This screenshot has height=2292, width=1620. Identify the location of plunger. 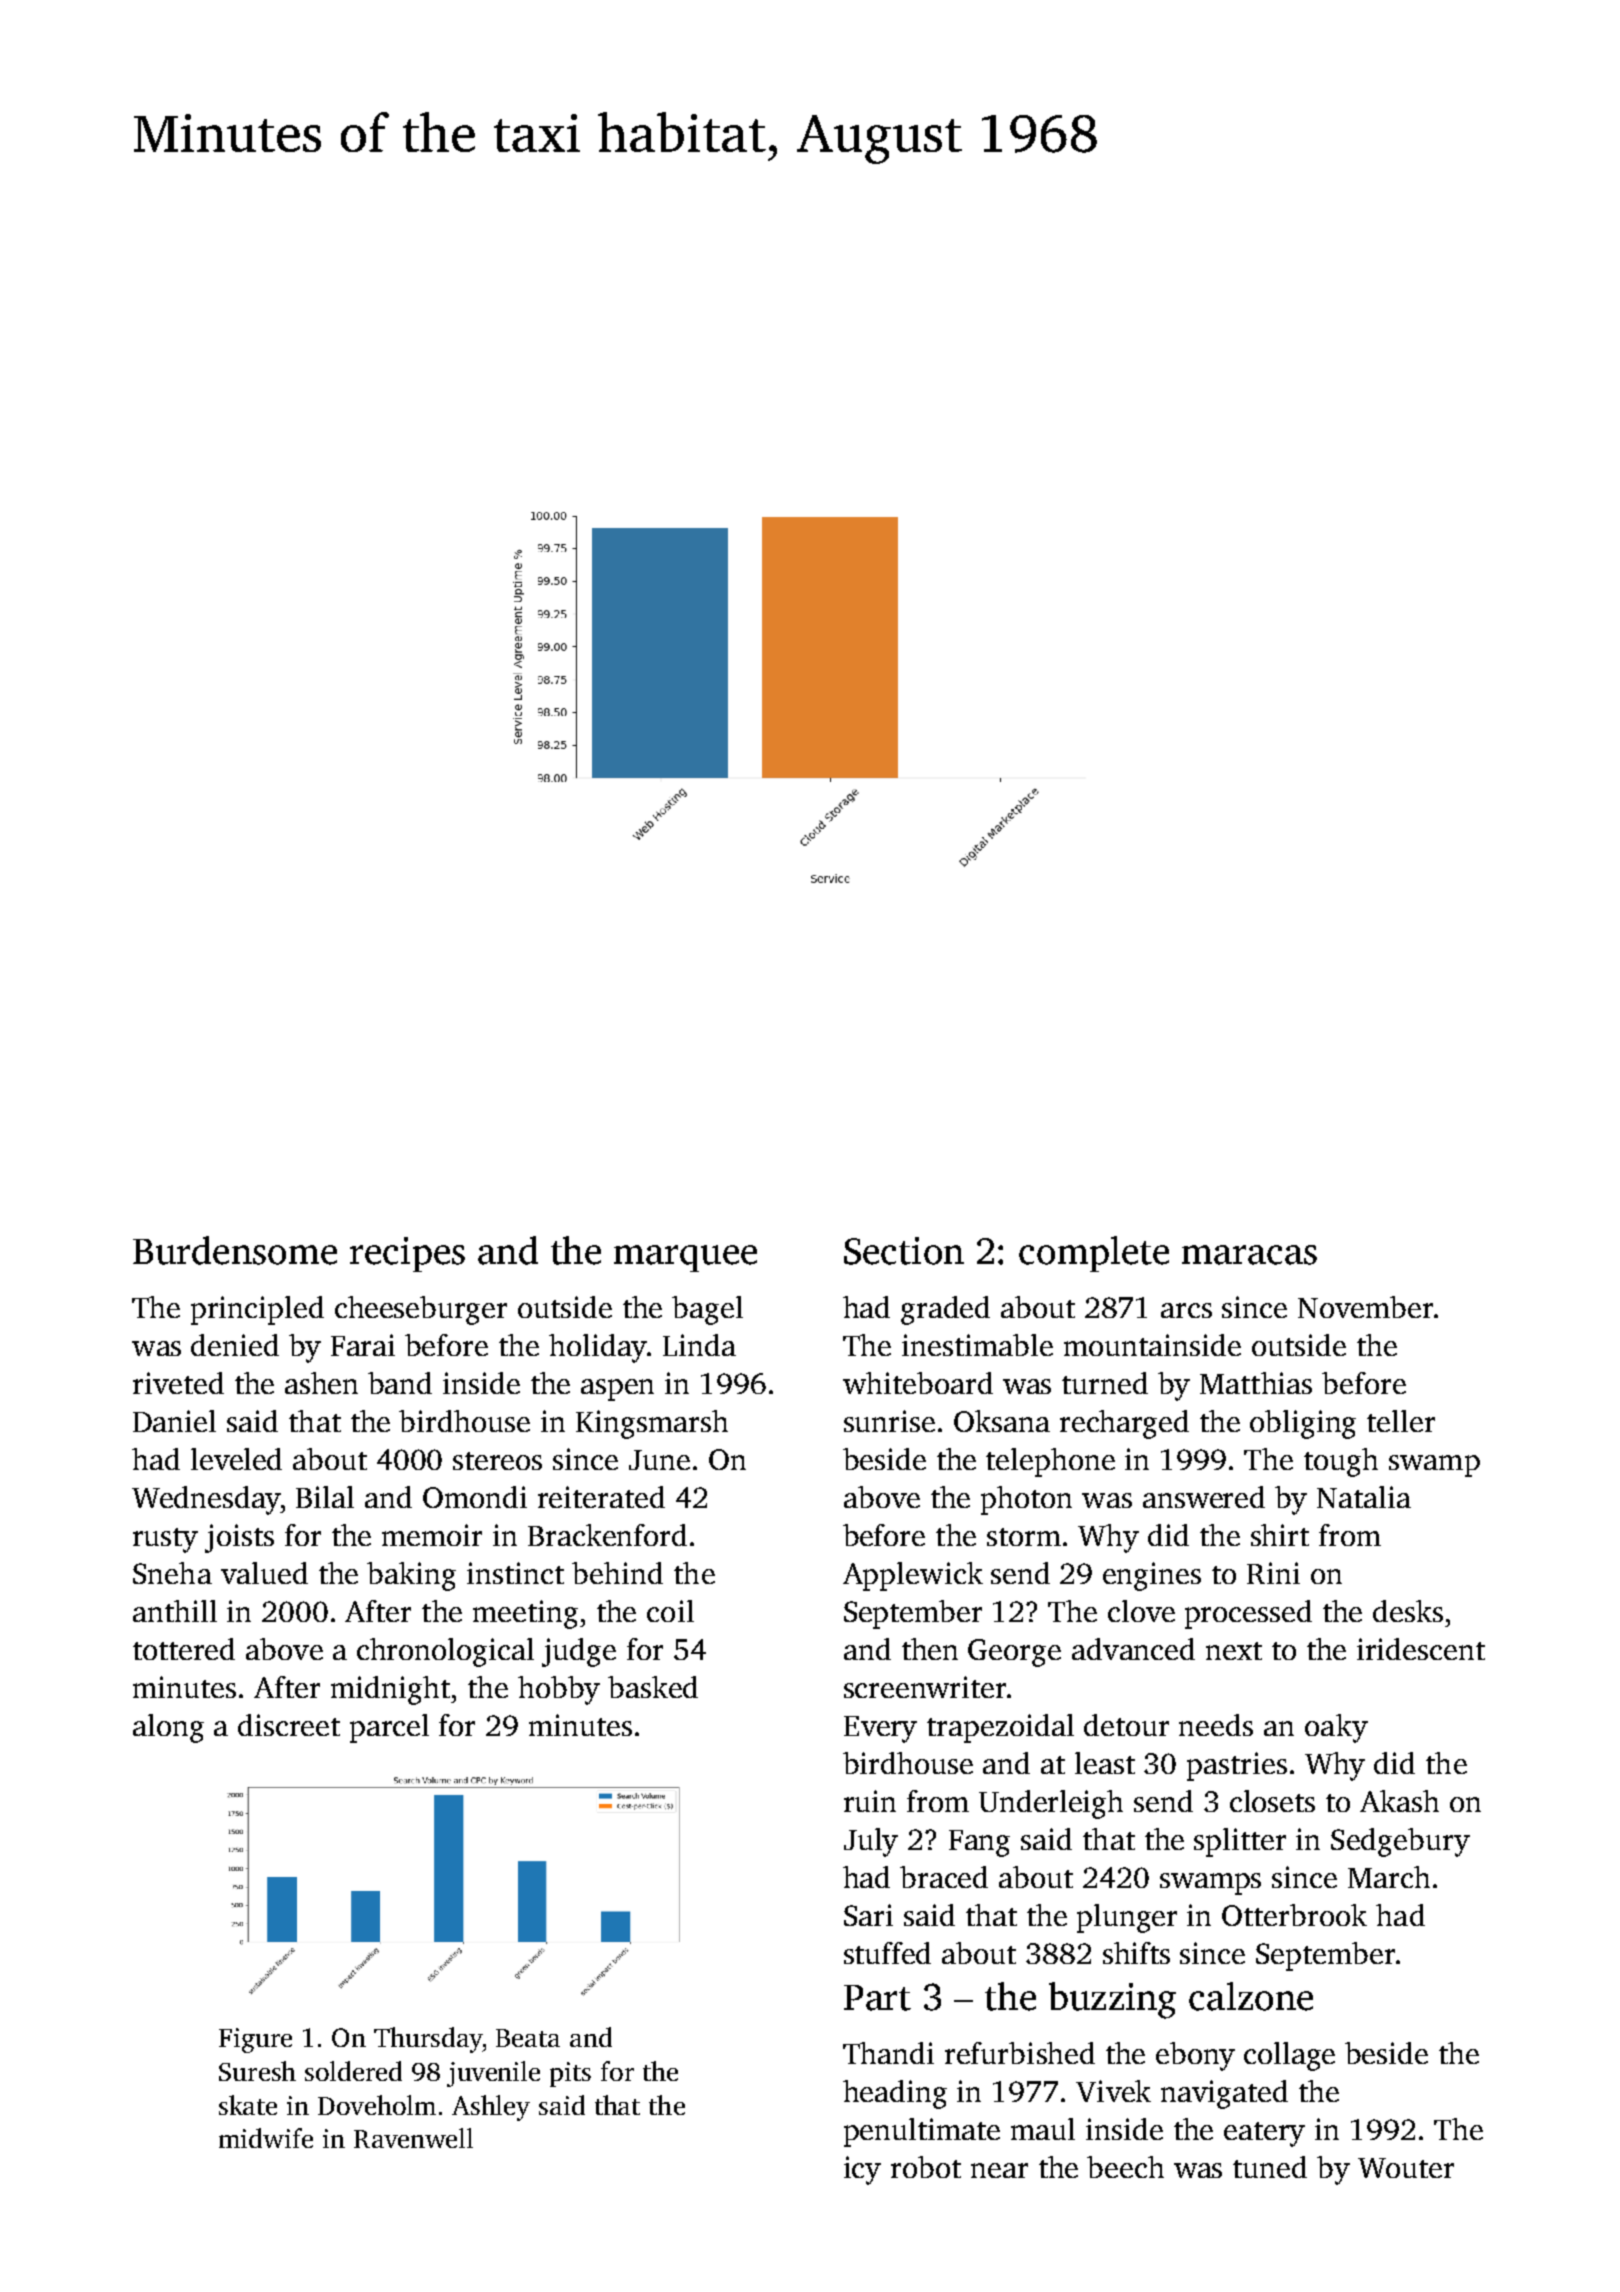
(1127, 1918).
